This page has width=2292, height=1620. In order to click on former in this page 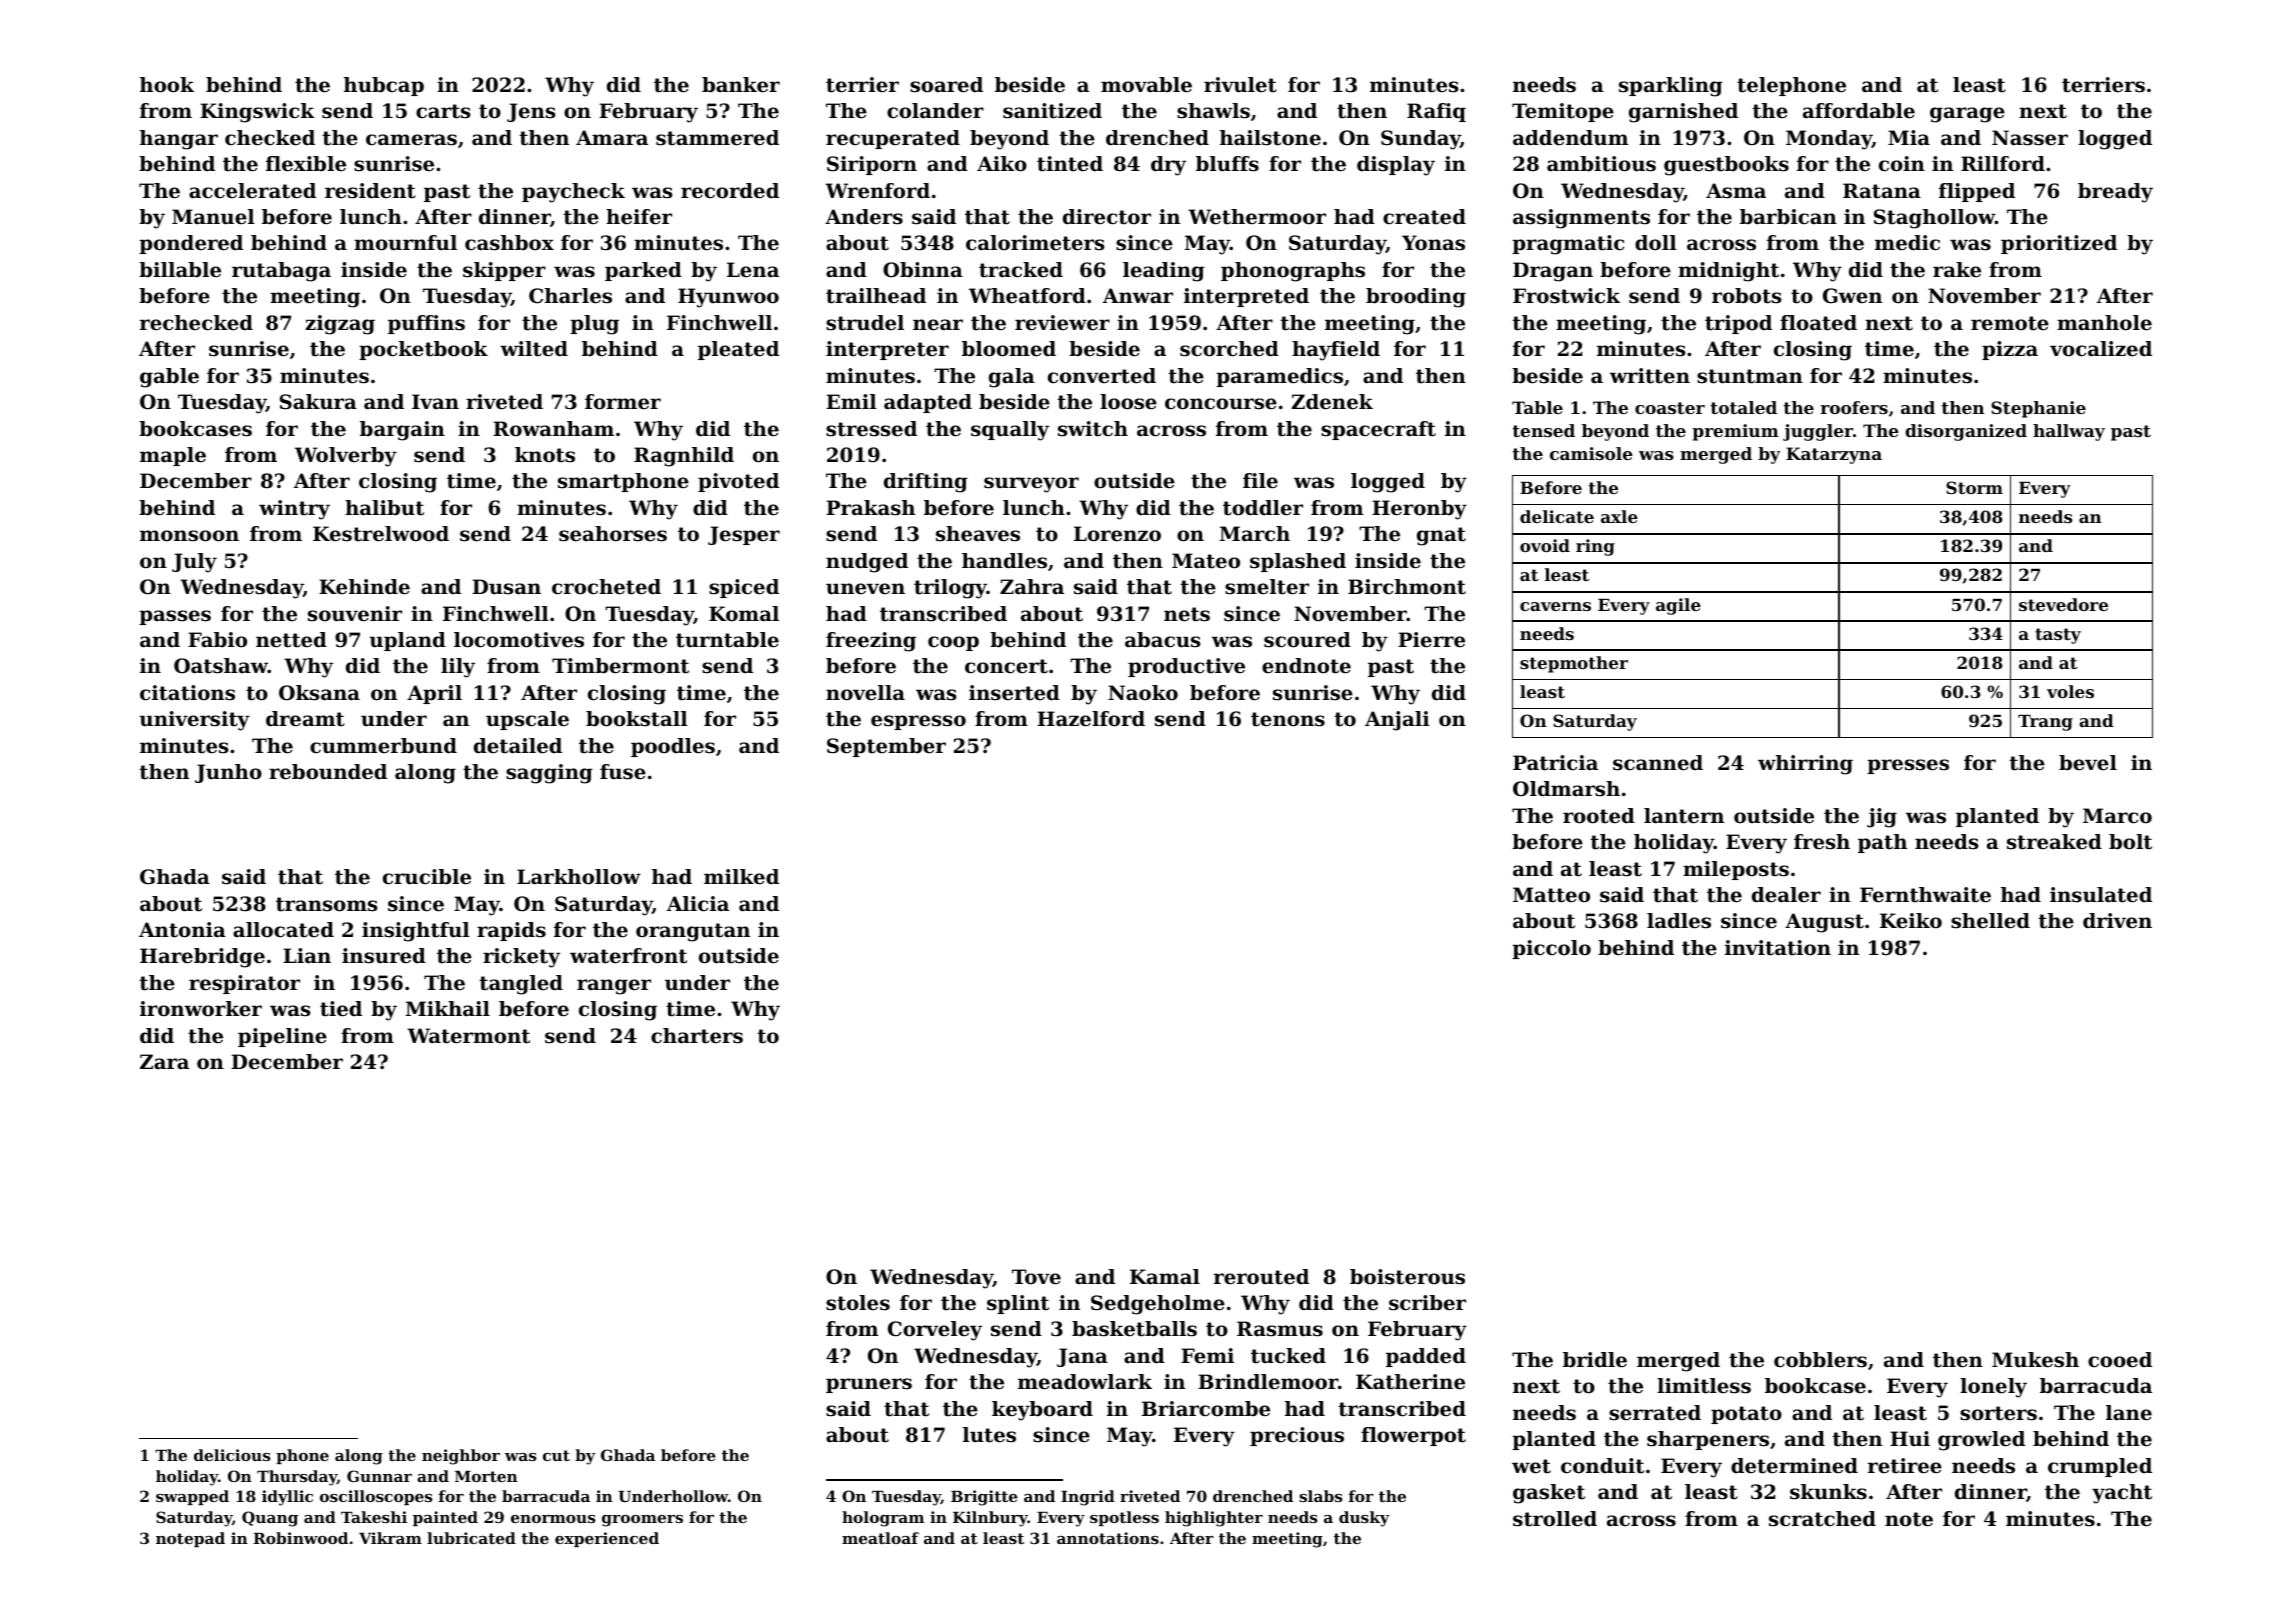, I will do `click(623, 402)`.
